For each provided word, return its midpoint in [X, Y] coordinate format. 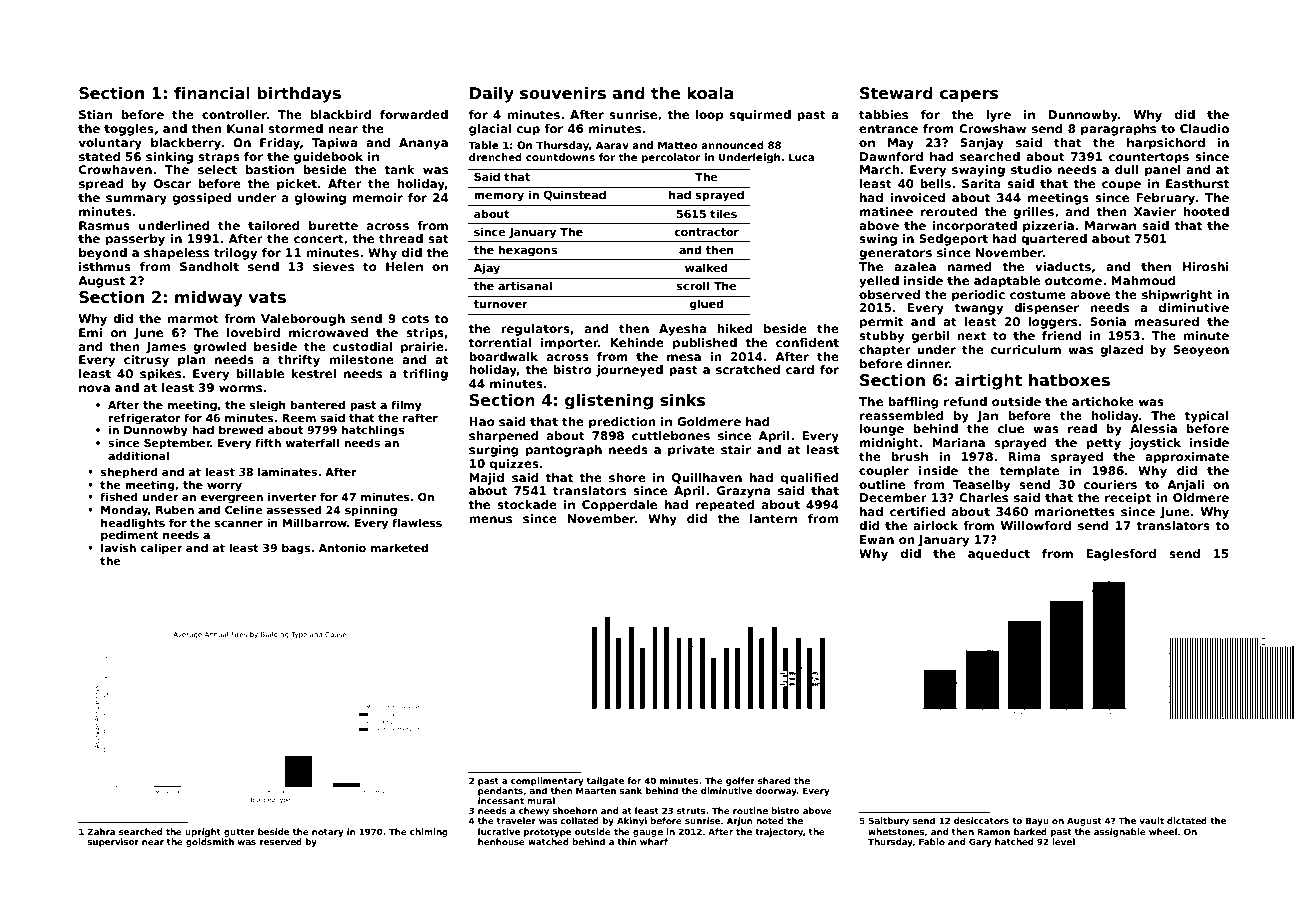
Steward [896, 93]
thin [626, 841]
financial [212, 93]
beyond [103, 254]
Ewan [877, 539]
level [1063, 841]
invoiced [918, 197]
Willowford [1036, 525]
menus [490, 519]
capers [969, 96]
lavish [118, 547]
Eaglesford [1121, 555]
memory [499, 197]
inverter [292, 496]
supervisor [113, 842]
